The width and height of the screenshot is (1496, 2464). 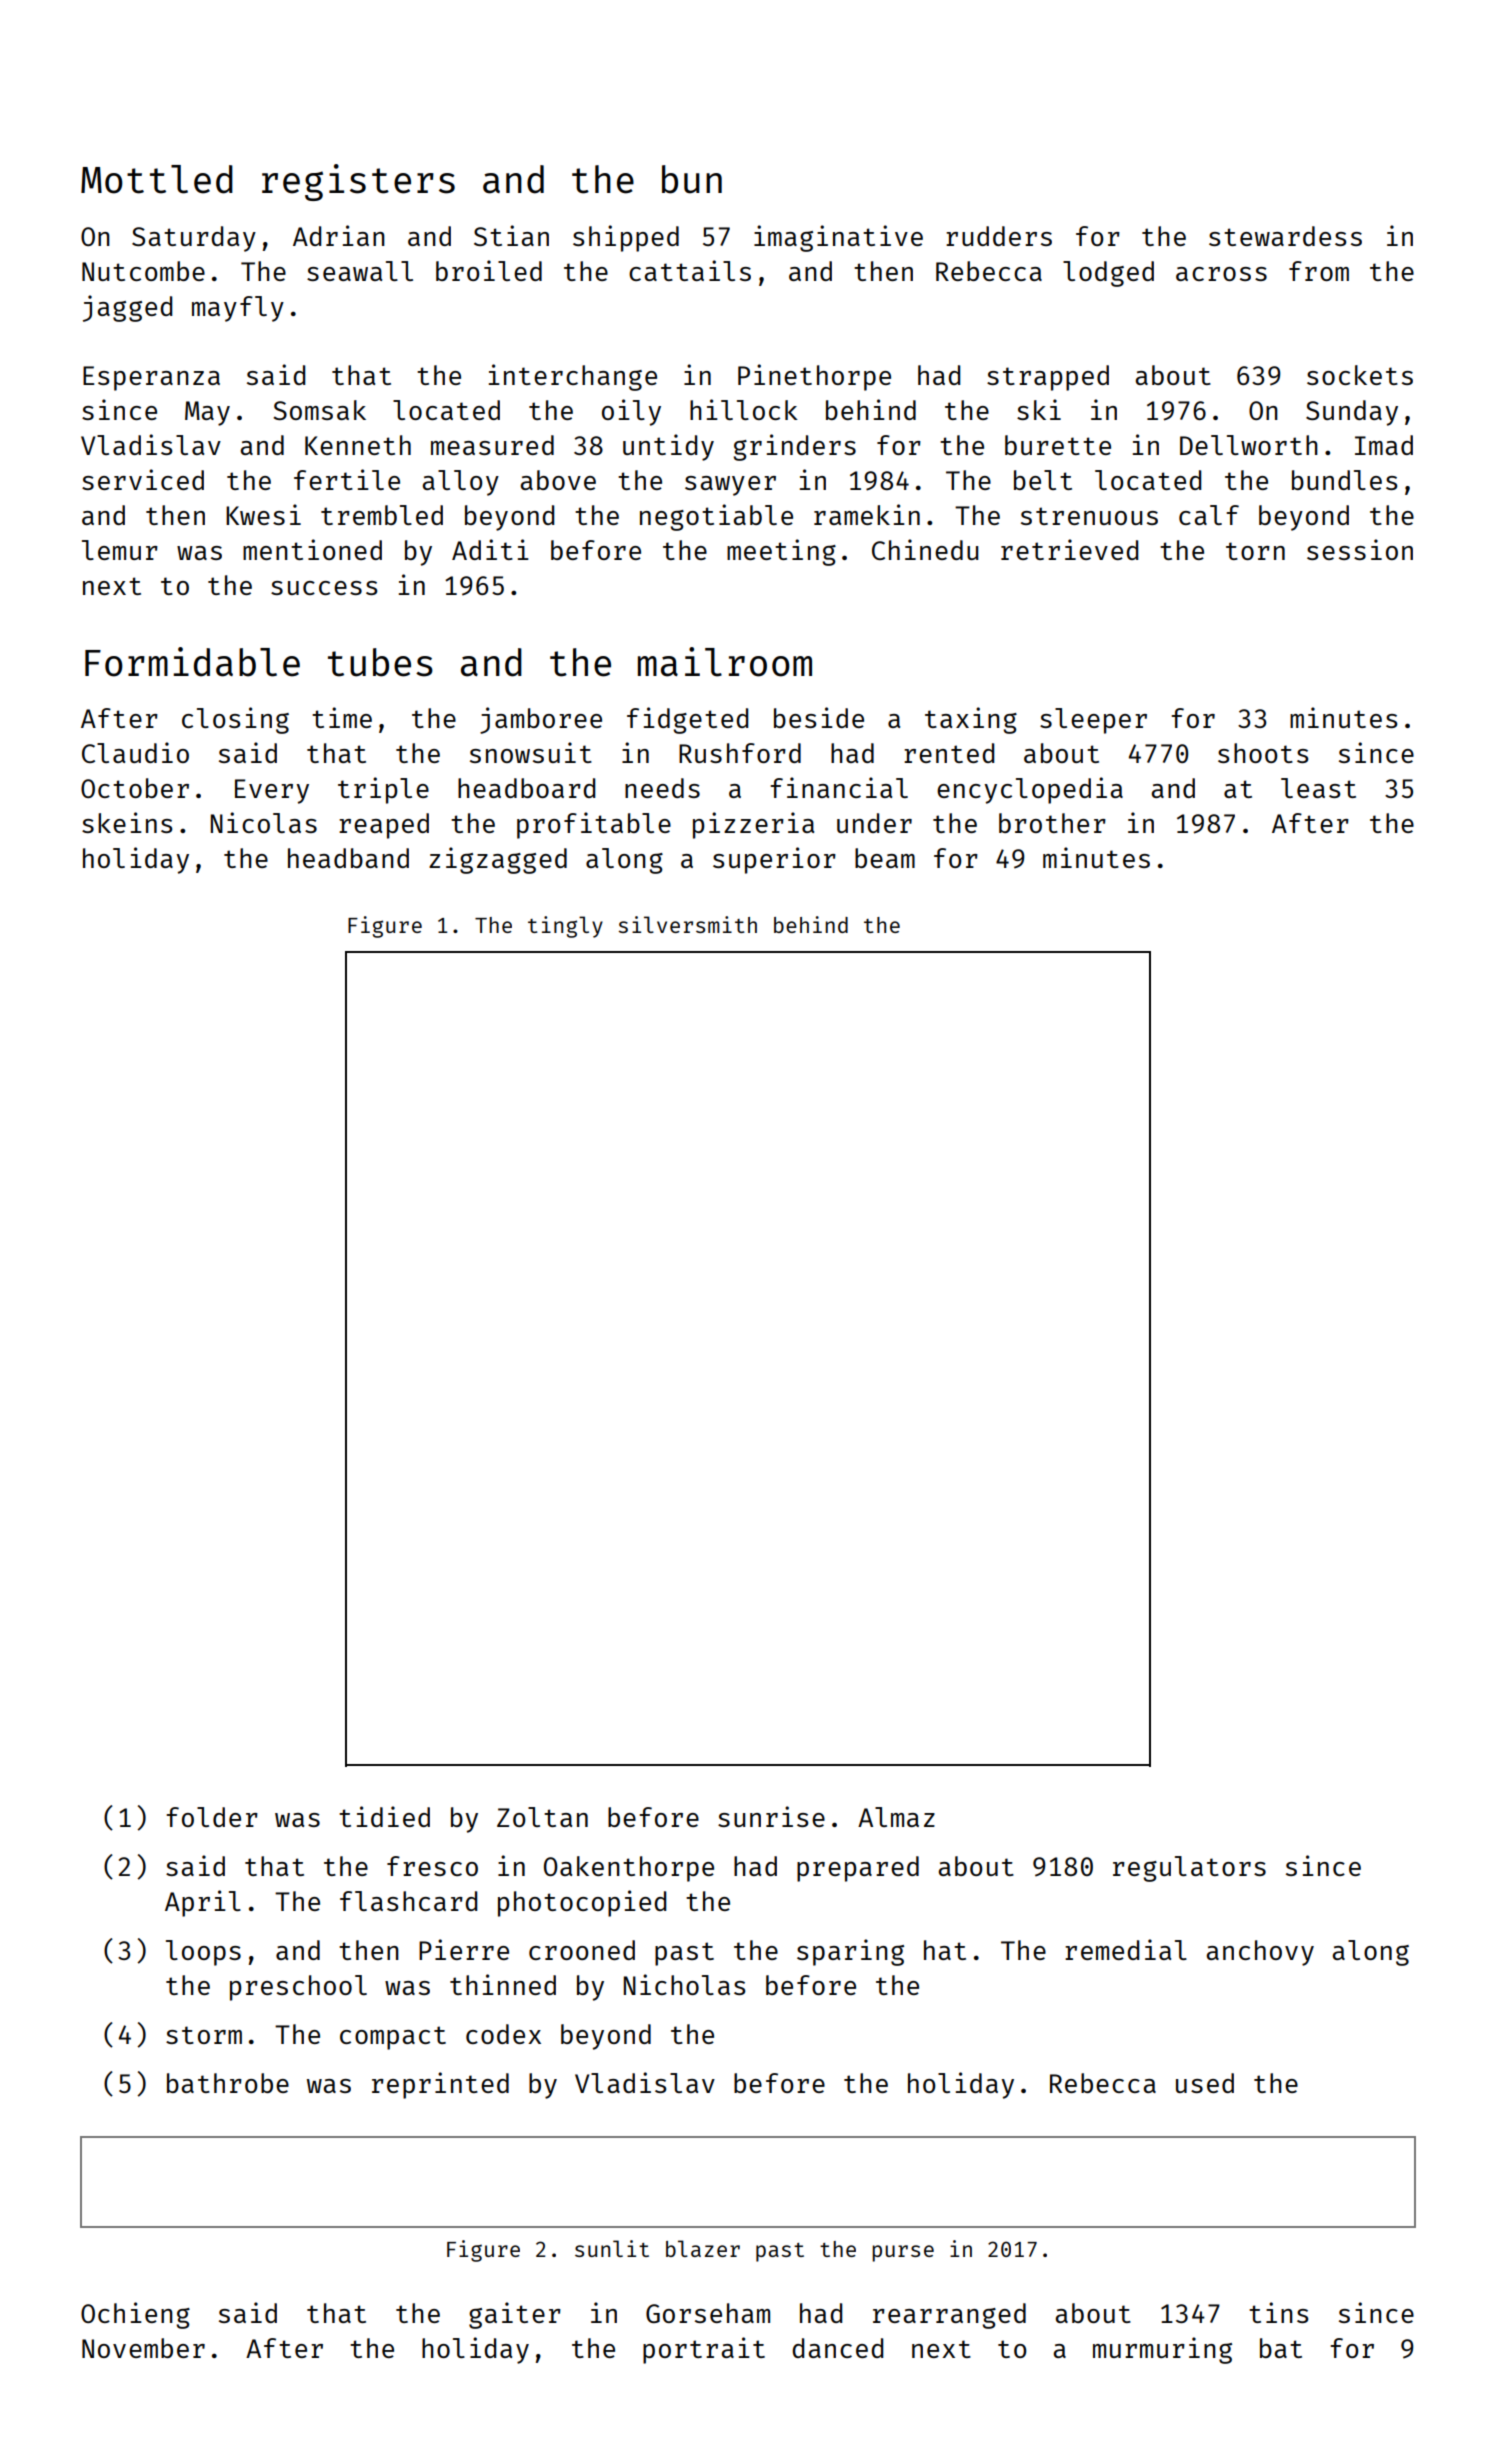 What do you see at coordinates (1189, 1869) in the screenshot?
I see `regulators` at bounding box center [1189, 1869].
